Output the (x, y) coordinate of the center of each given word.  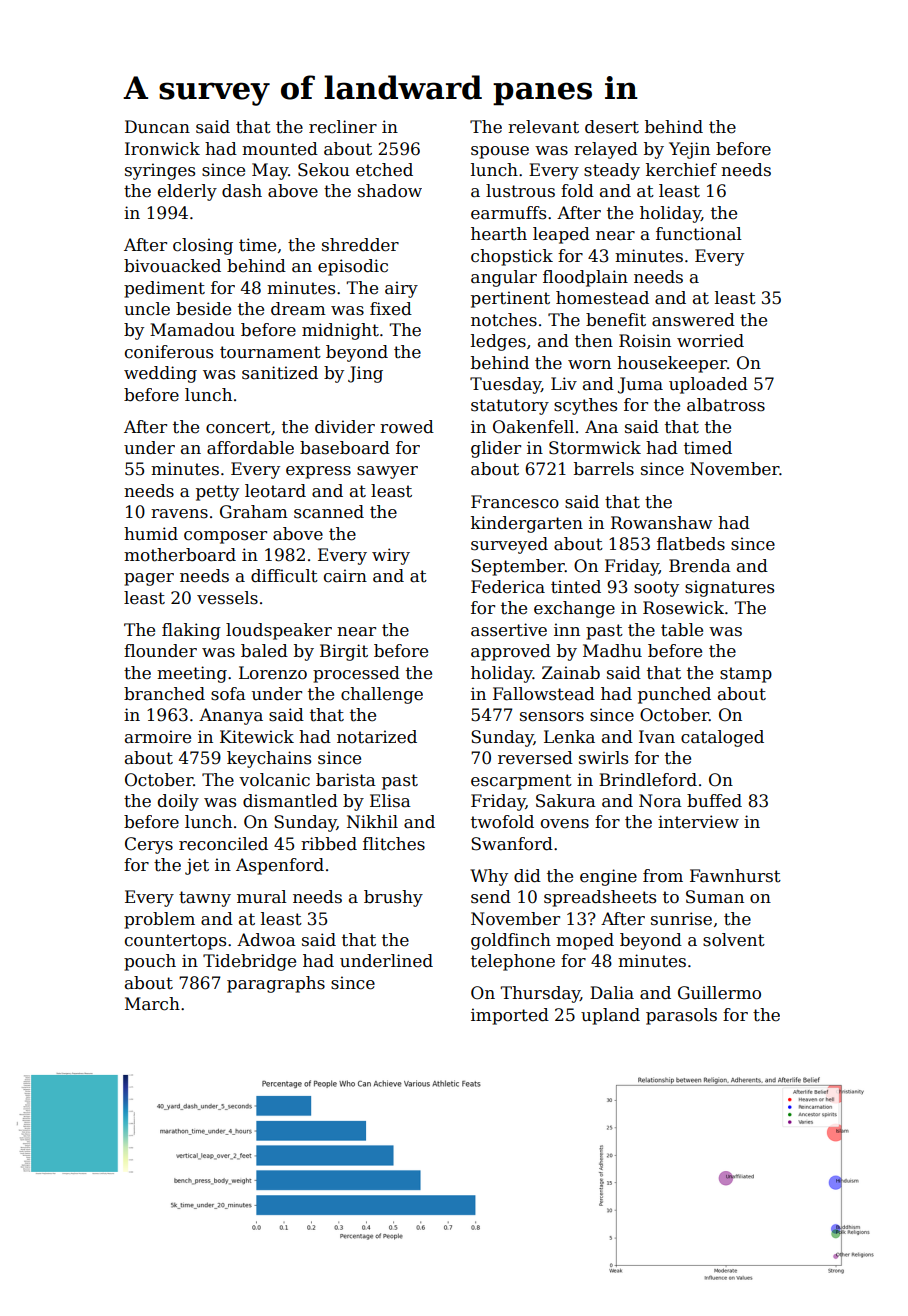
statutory (510, 407)
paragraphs (276, 984)
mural (262, 897)
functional (699, 234)
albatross (726, 405)
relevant (543, 127)
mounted (280, 149)
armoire (158, 737)
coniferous (169, 352)
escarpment (521, 782)
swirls (603, 758)
